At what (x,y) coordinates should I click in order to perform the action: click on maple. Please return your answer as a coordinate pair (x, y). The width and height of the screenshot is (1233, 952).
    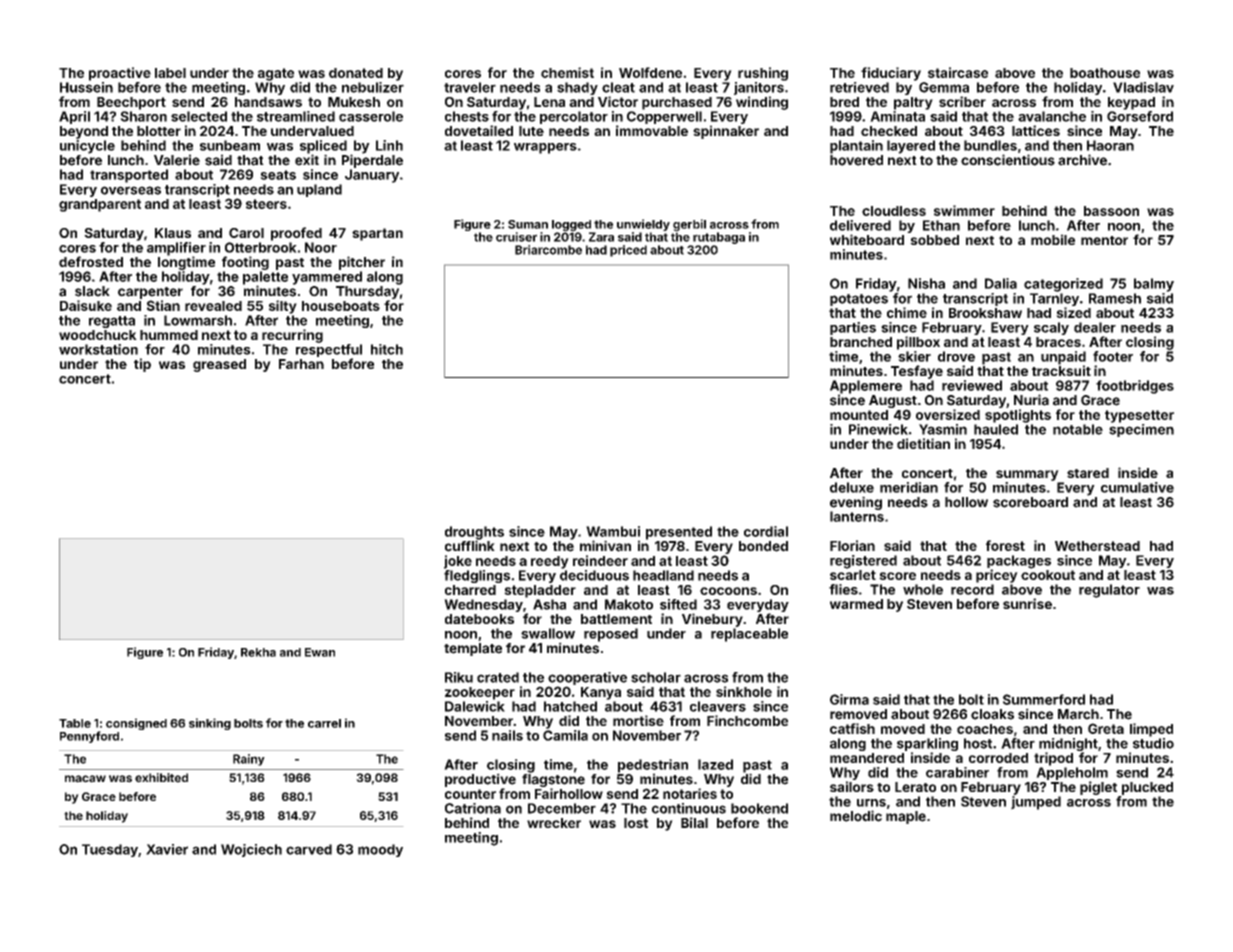
    Looking at the image, I should click on (906, 817).
